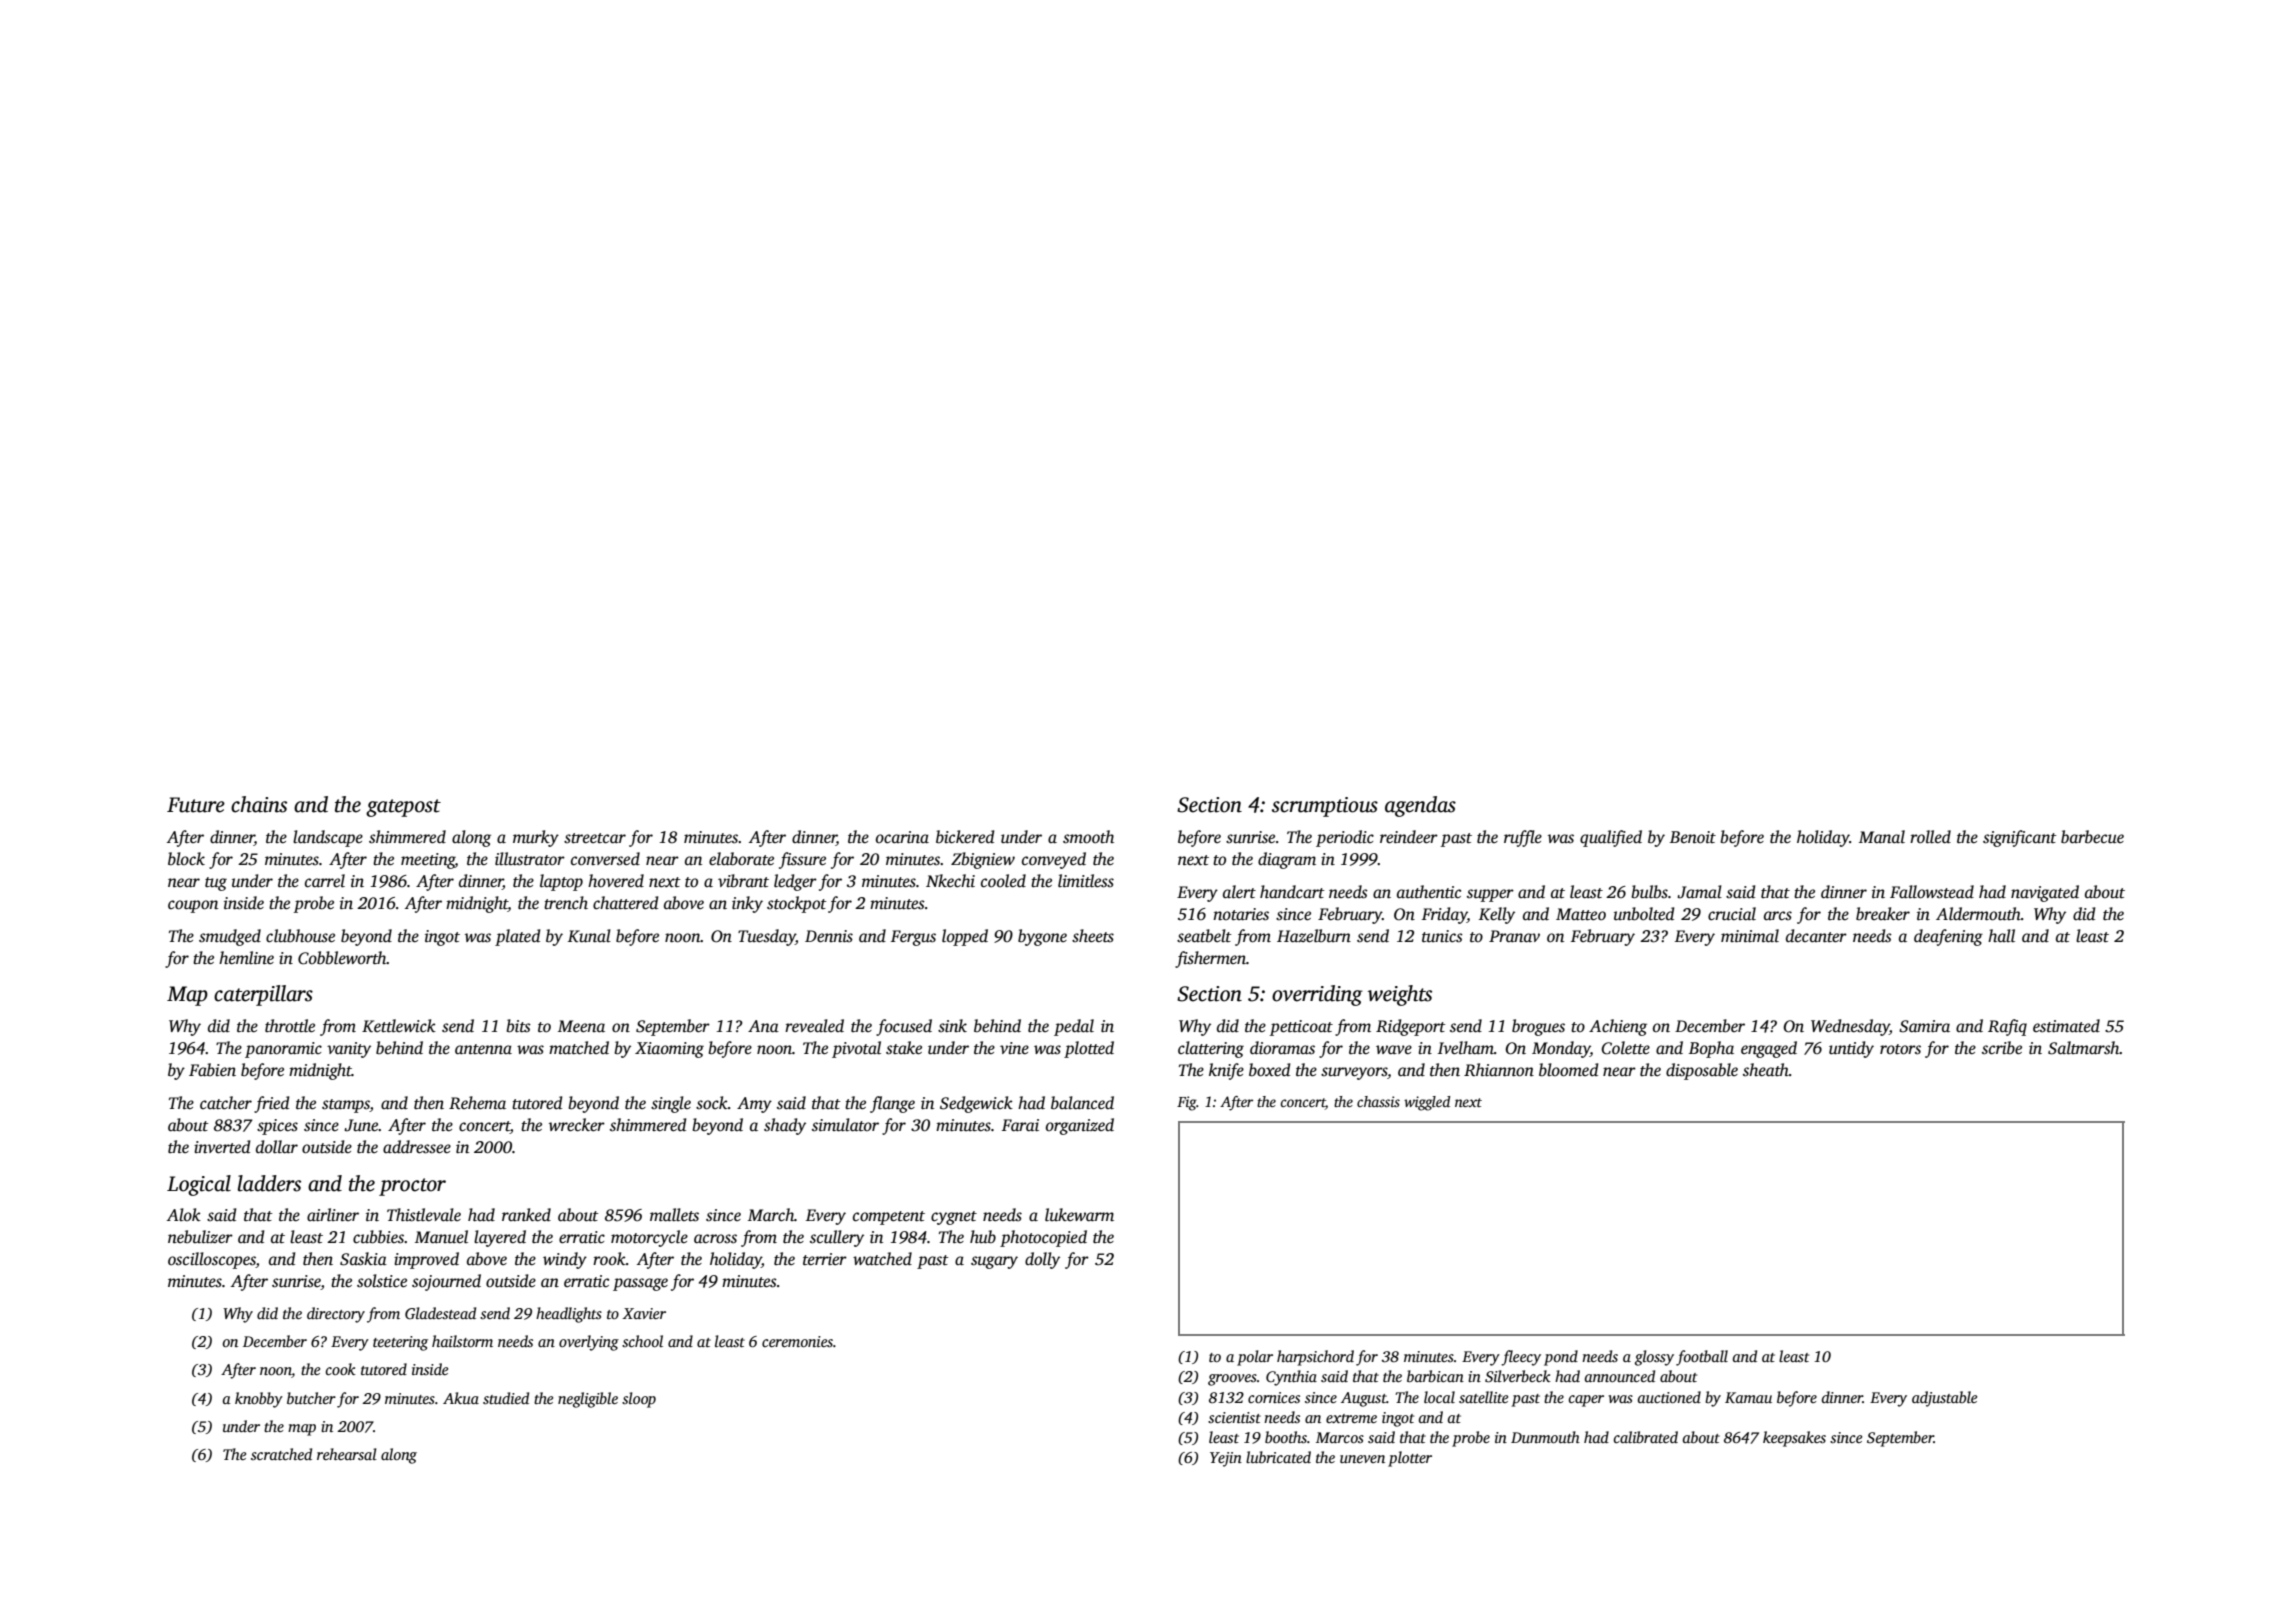 The width and height of the screenshot is (2292, 1620). What do you see at coordinates (347, 1454) in the screenshot?
I see `rehearsal` at bounding box center [347, 1454].
